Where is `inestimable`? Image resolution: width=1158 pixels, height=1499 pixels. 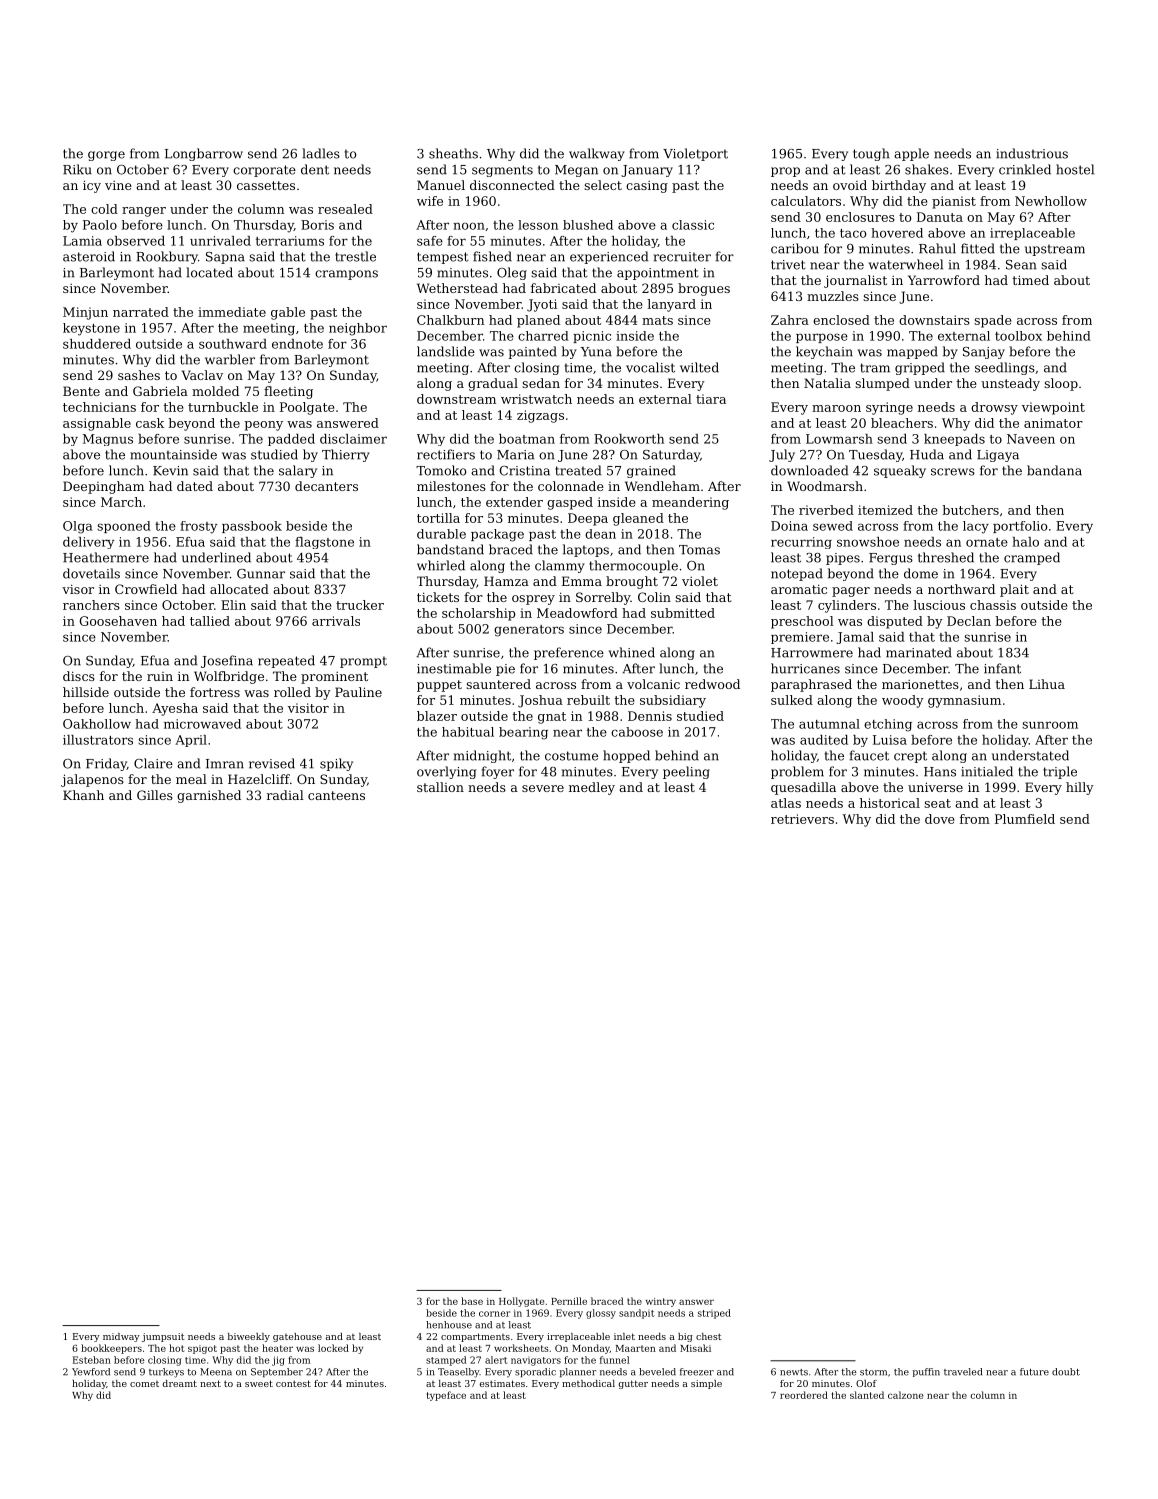 inestimable is located at coordinates (454, 668).
